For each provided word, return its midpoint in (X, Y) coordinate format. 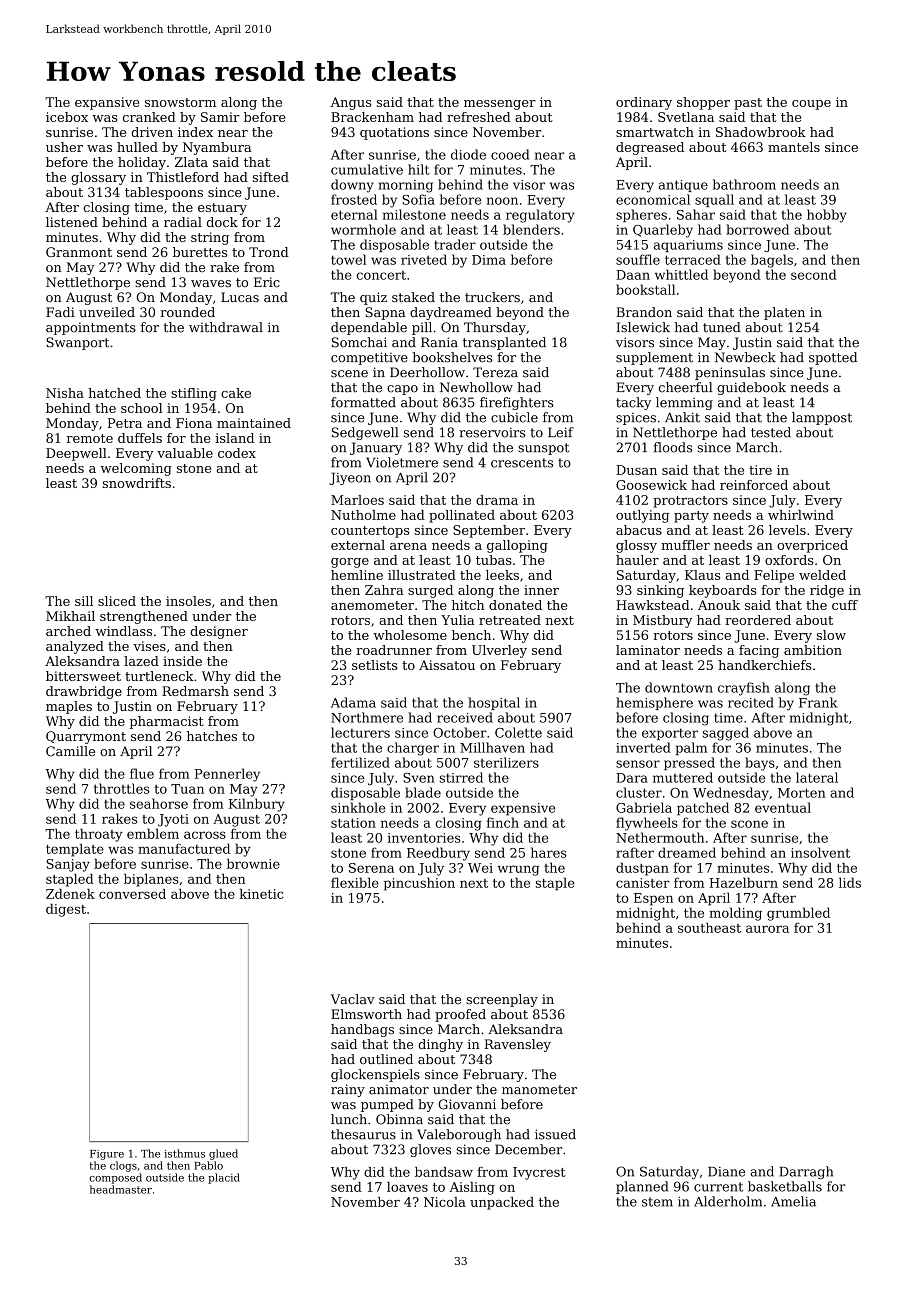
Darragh (806, 1172)
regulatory (540, 216)
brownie (253, 863)
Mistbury (662, 621)
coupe (811, 105)
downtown (679, 687)
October (460, 732)
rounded (187, 312)
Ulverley (499, 651)
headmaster (121, 1189)
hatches (212, 736)
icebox (67, 117)
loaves (407, 1187)
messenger (500, 105)
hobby (827, 216)
